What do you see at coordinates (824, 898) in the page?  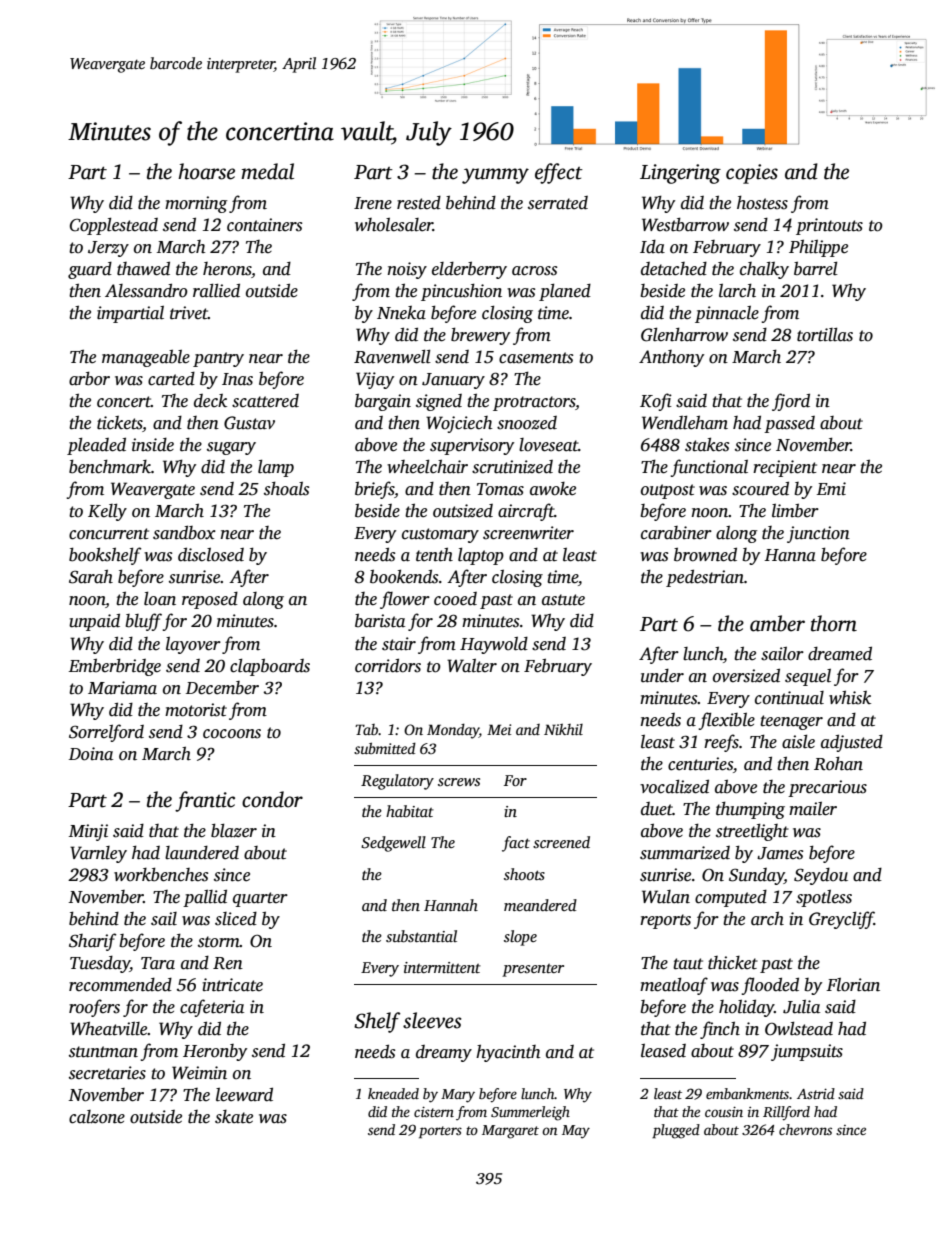 I see `spotless` at bounding box center [824, 898].
